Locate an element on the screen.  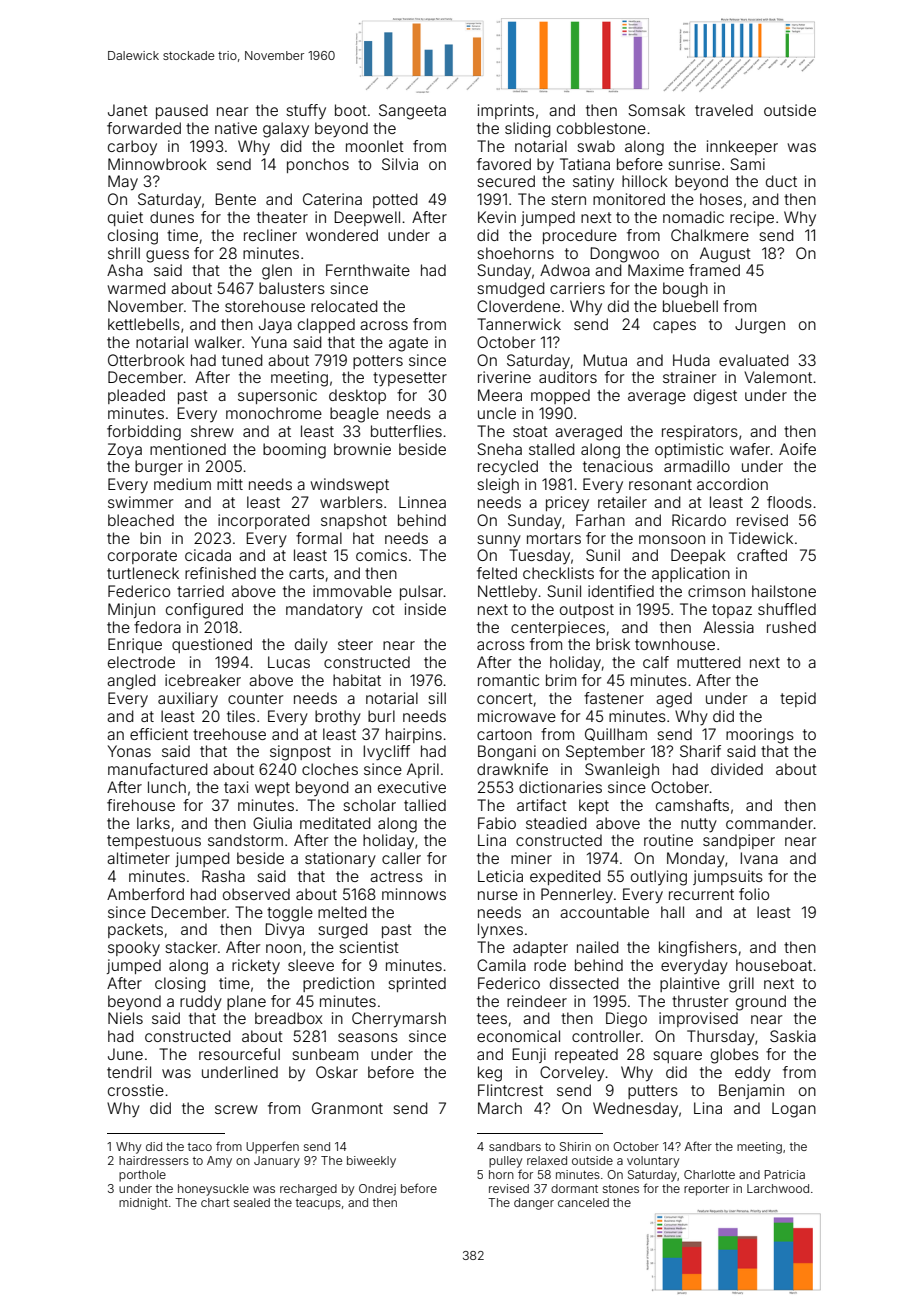
Aoife is located at coordinates (797, 449).
